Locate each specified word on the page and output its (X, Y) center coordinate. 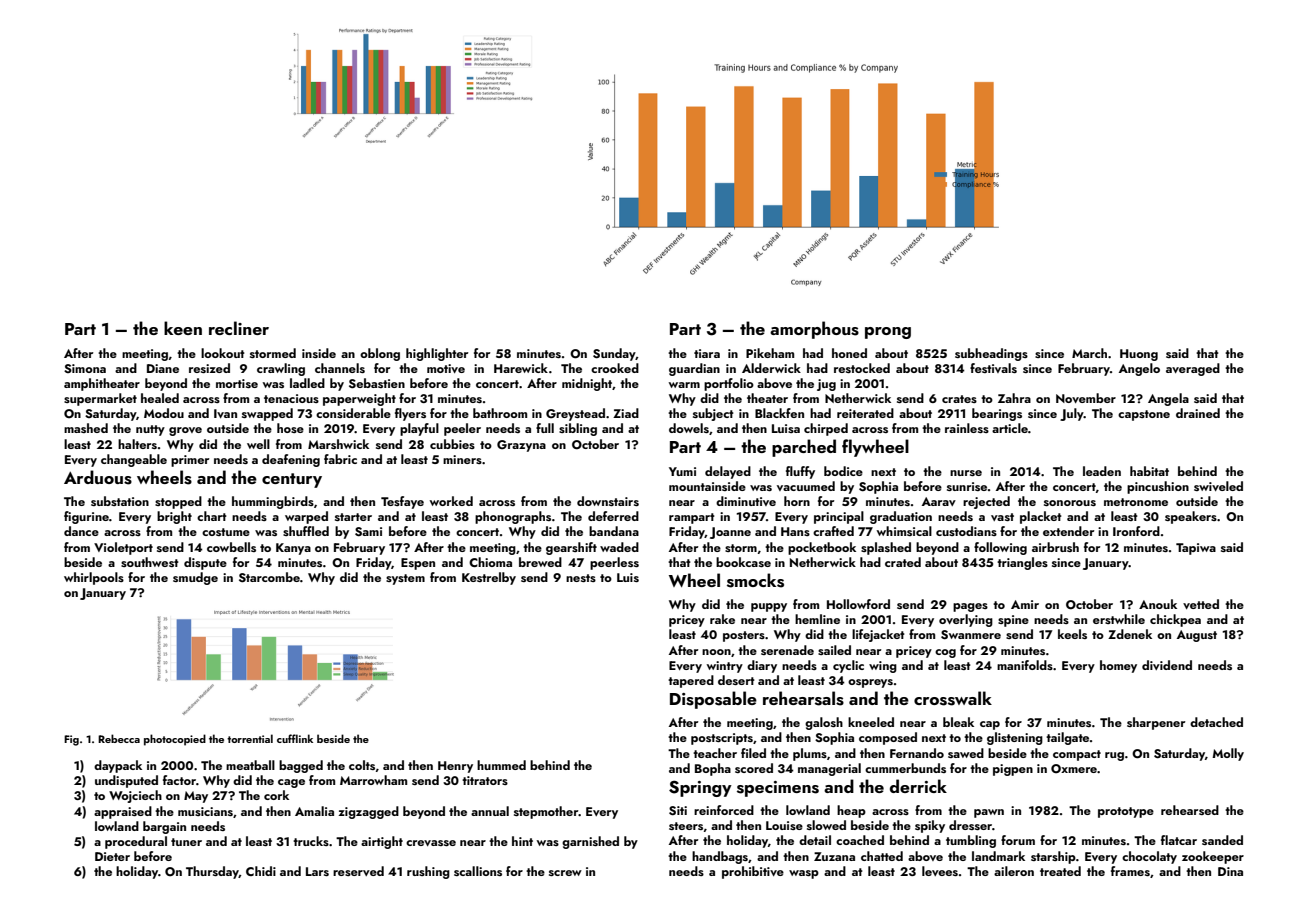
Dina (1230, 871)
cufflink (295, 738)
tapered (691, 681)
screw (565, 873)
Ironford (1136, 531)
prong (888, 333)
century (292, 480)
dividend (1167, 665)
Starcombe (269, 577)
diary (762, 666)
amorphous (814, 330)
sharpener (1156, 723)
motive (446, 368)
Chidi (261, 871)
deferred (613, 516)
